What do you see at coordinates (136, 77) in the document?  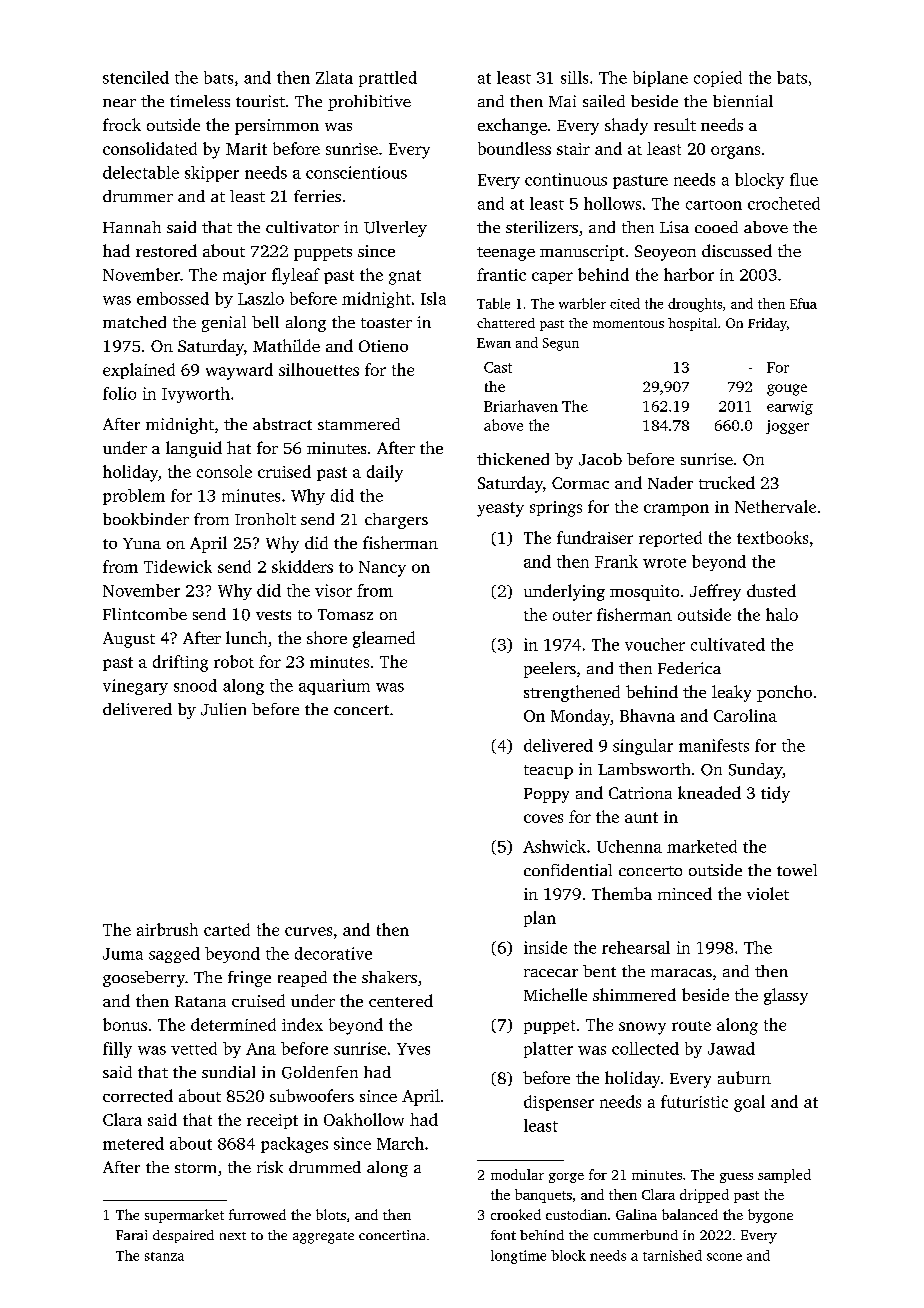 I see `stenciled` at bounding box center [136, 77].
